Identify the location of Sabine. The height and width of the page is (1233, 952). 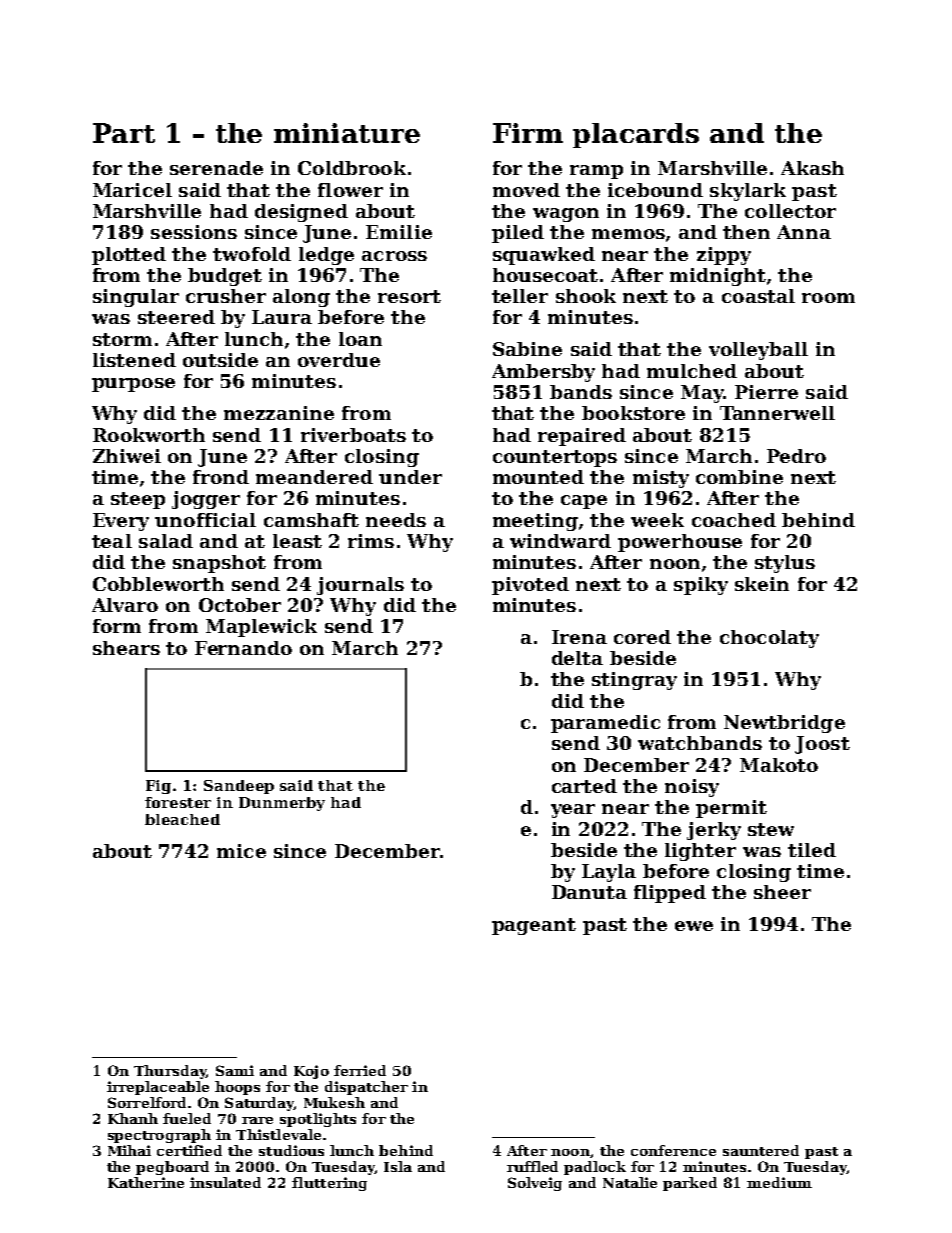
(527, 349).
